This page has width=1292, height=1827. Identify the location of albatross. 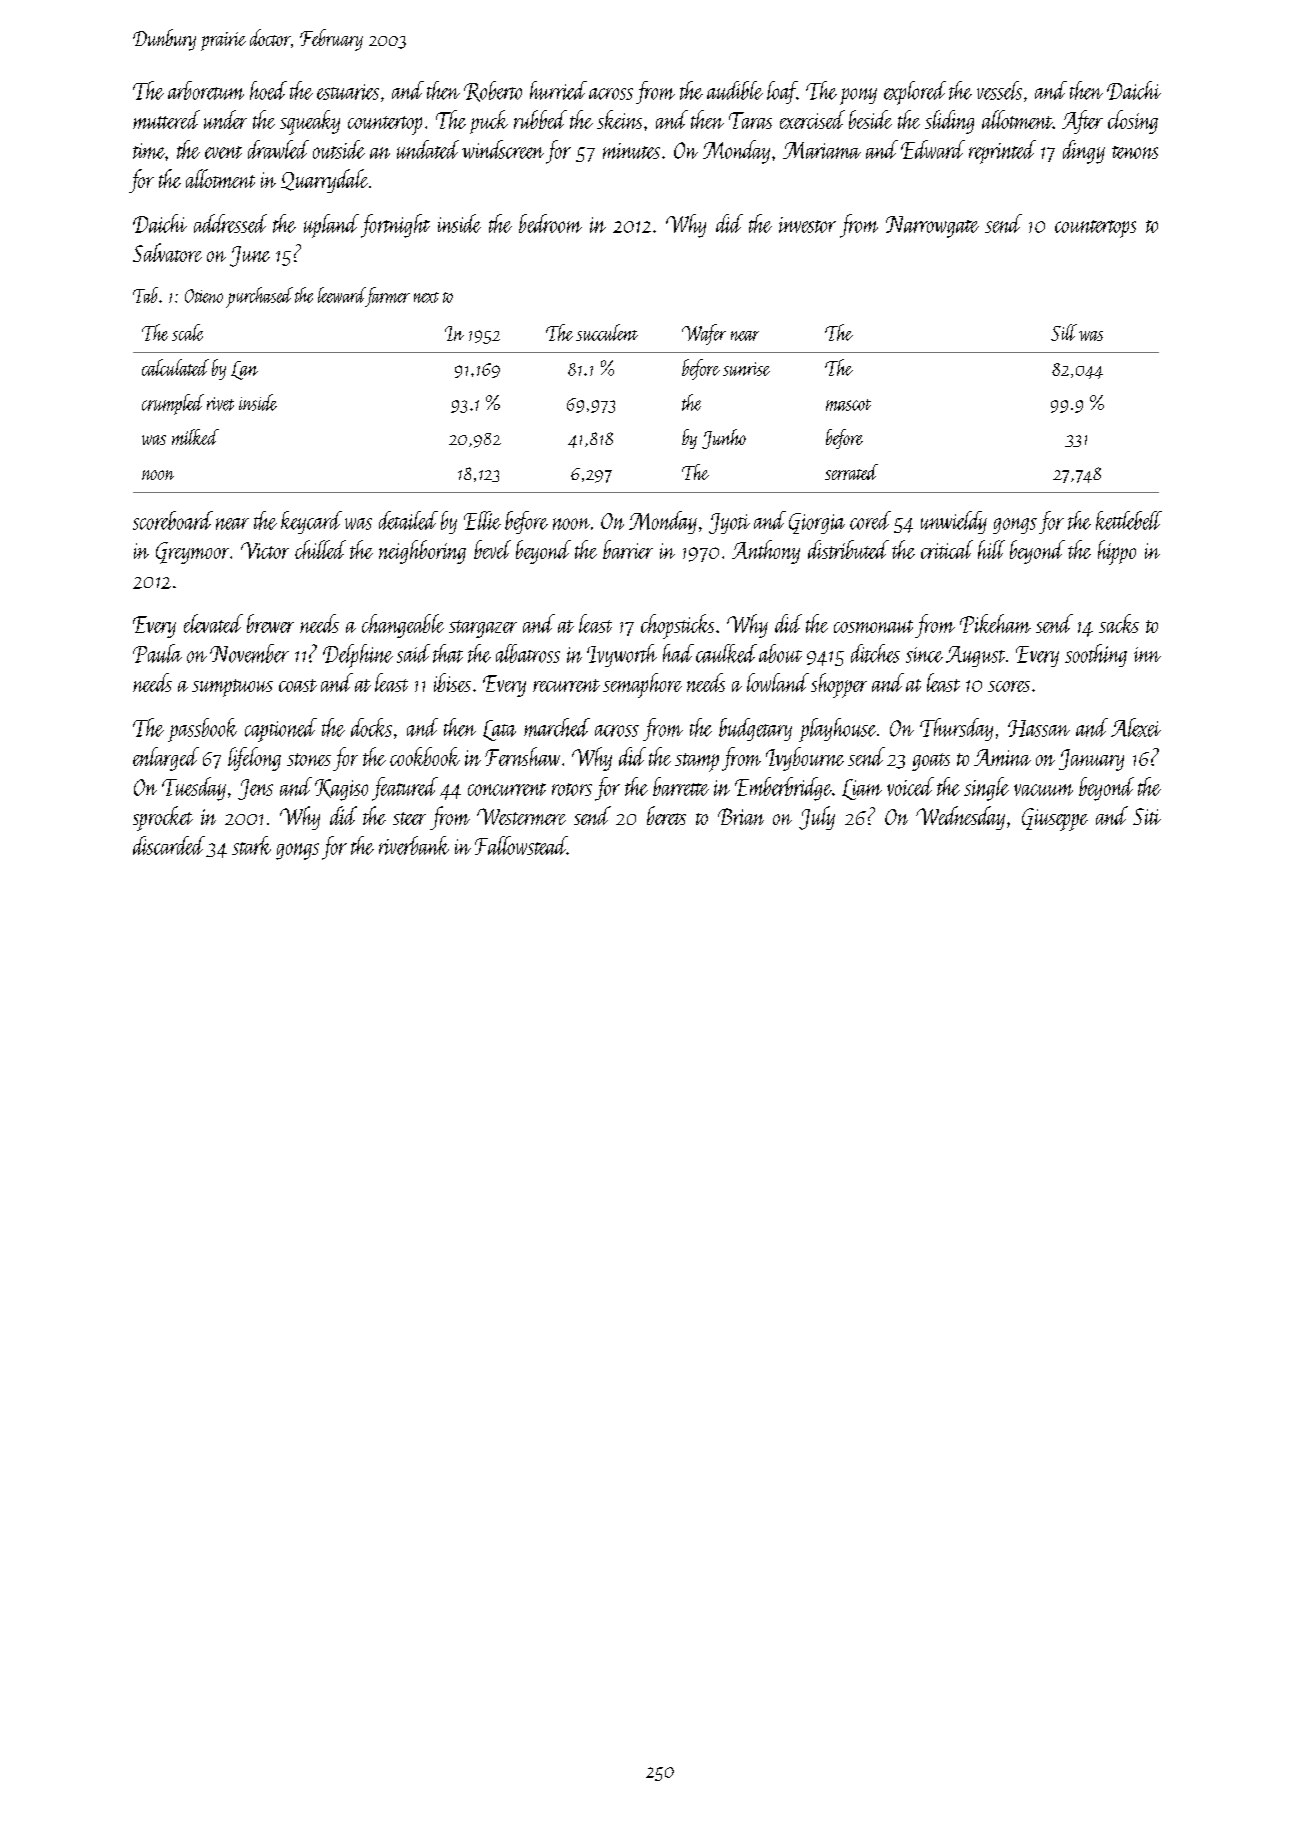
(528, 653).
